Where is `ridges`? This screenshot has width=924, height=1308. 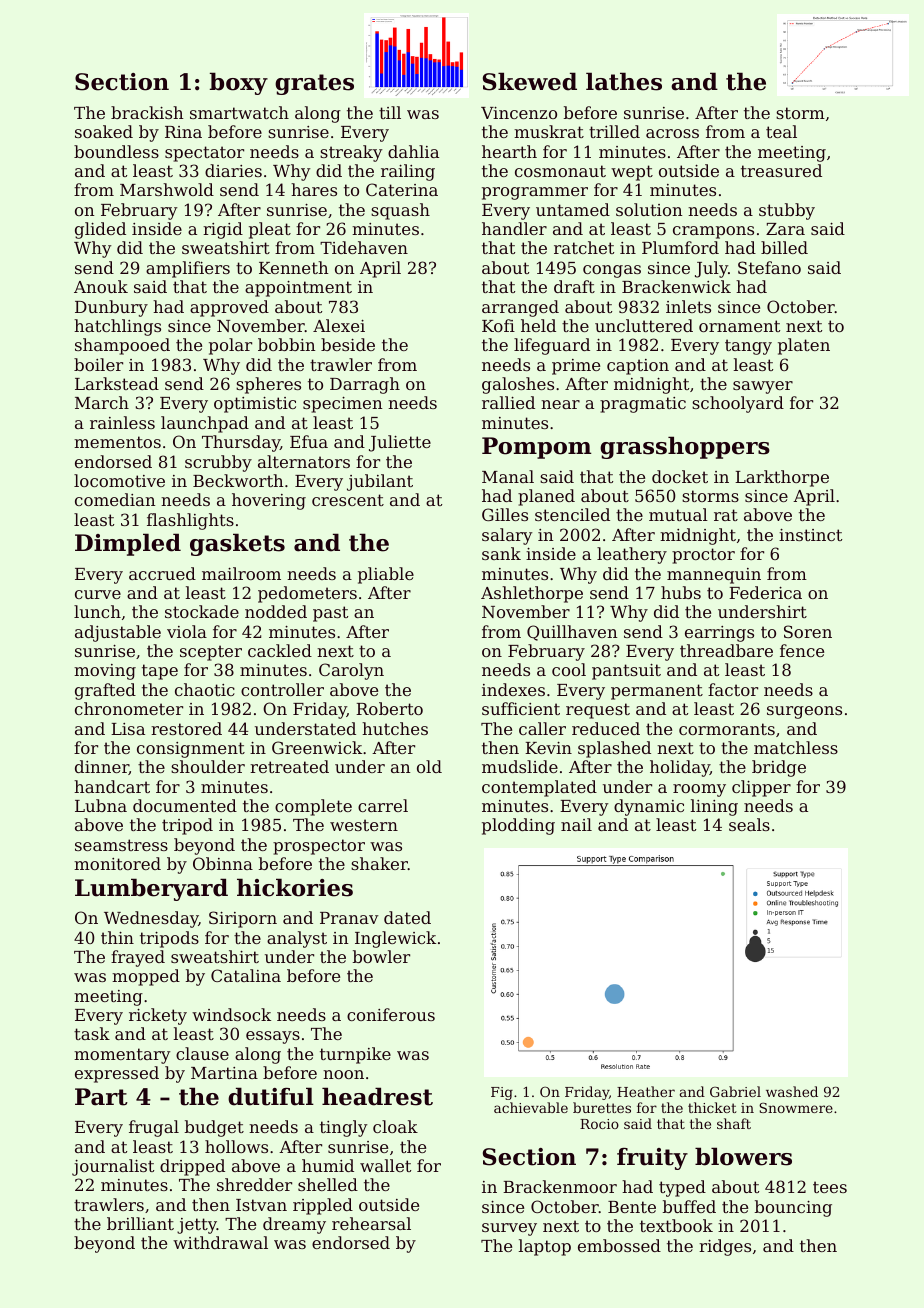 ridges is located at coordinates (725, 1247).
